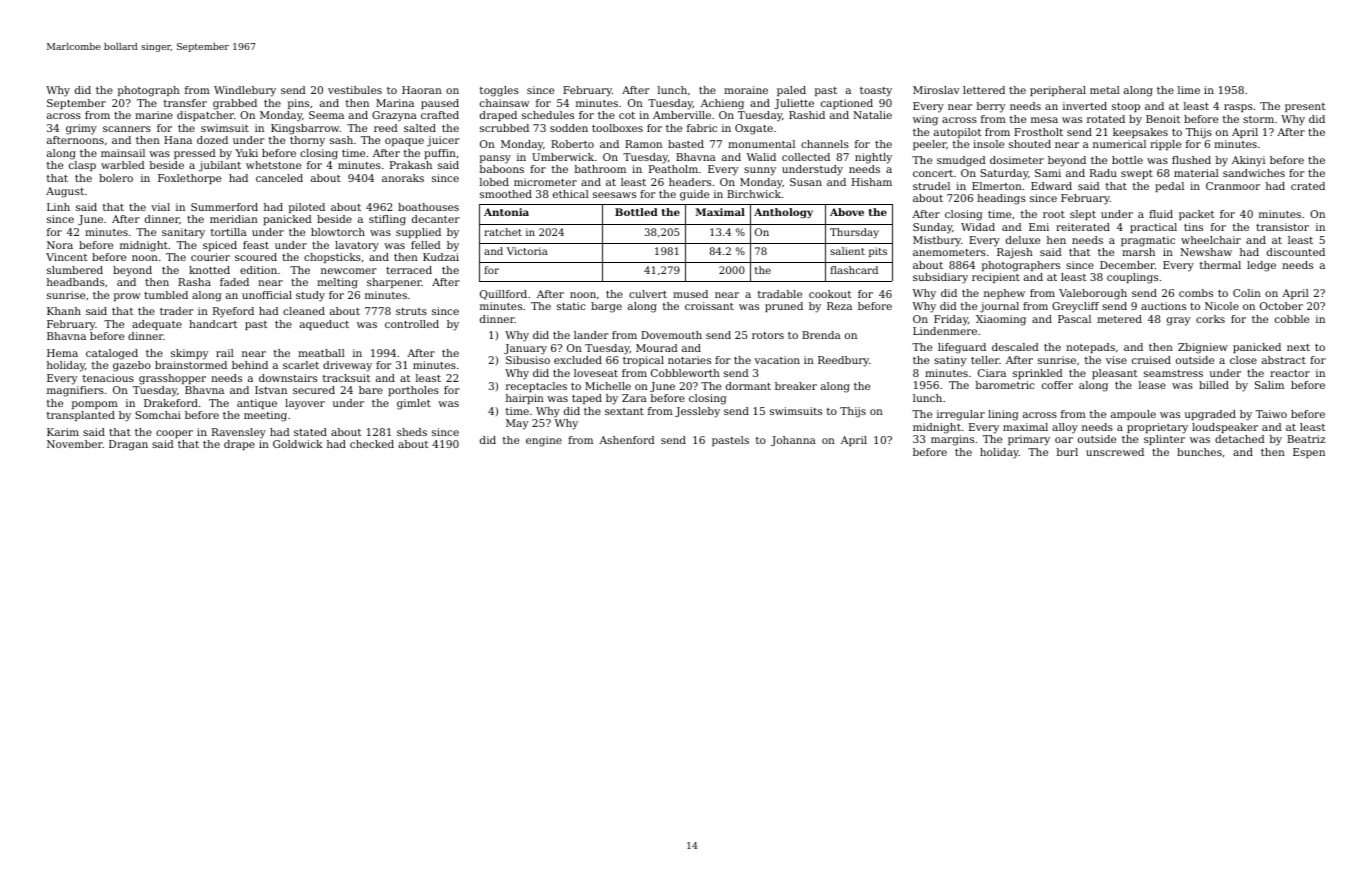 The height and width of the document is (887, 1372). What do you see at coordinates (108, 378) in the document?
I see `tenacious` at bounding box center [108, 378].
